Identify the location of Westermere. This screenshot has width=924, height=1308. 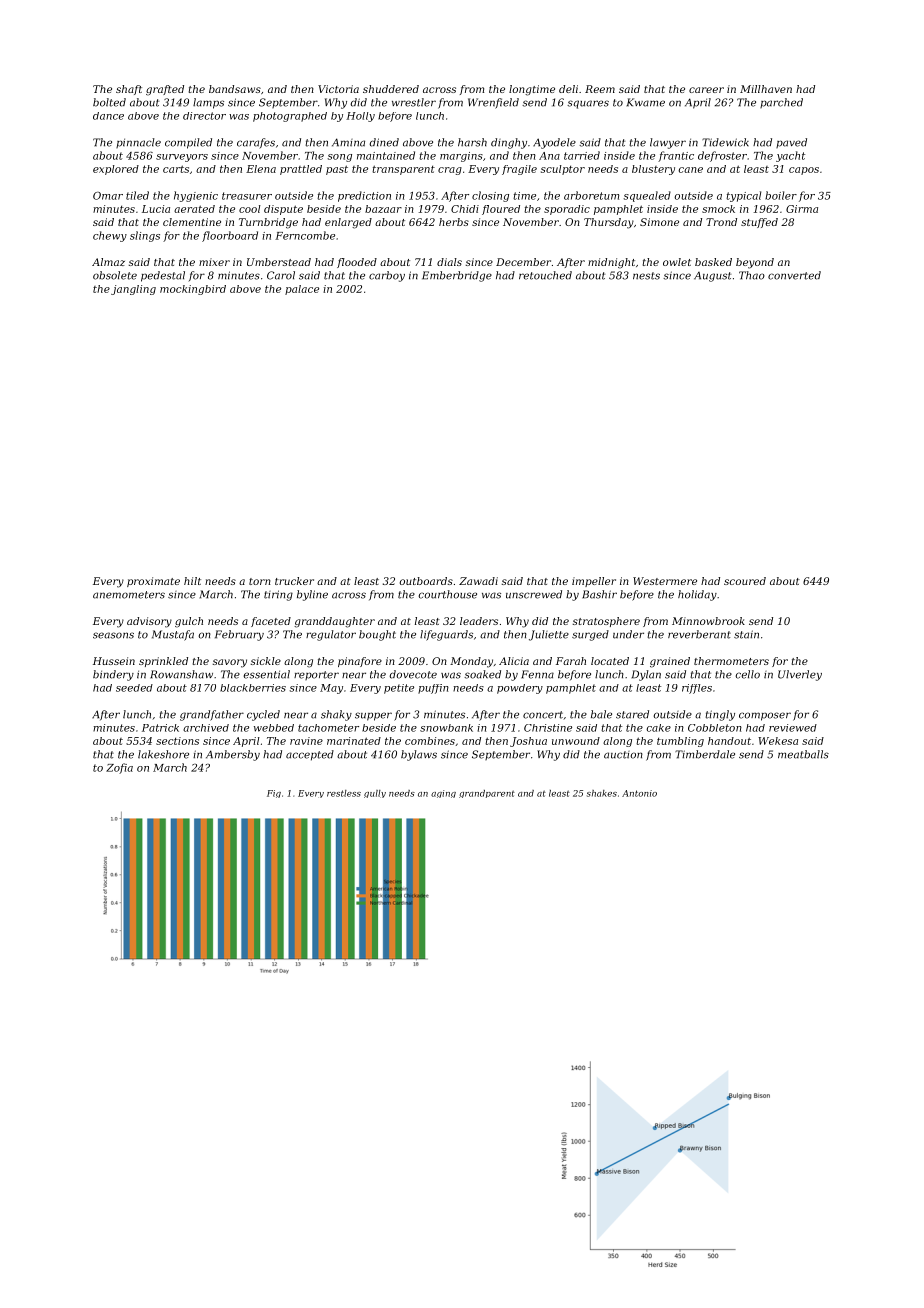
(665, 581).
